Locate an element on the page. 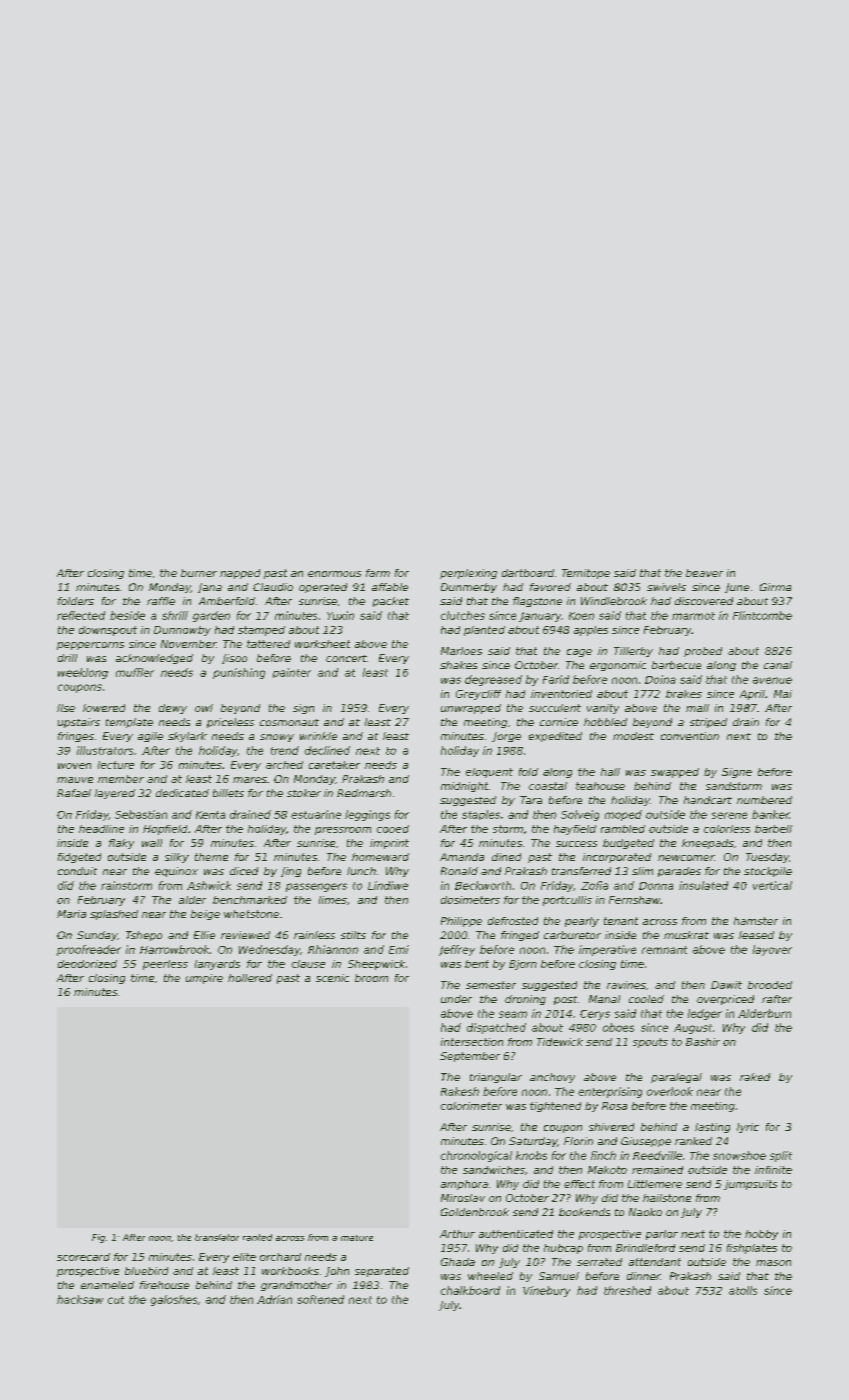 The image size is (849, 1400). midnight is located at coordinates (464, 787).
